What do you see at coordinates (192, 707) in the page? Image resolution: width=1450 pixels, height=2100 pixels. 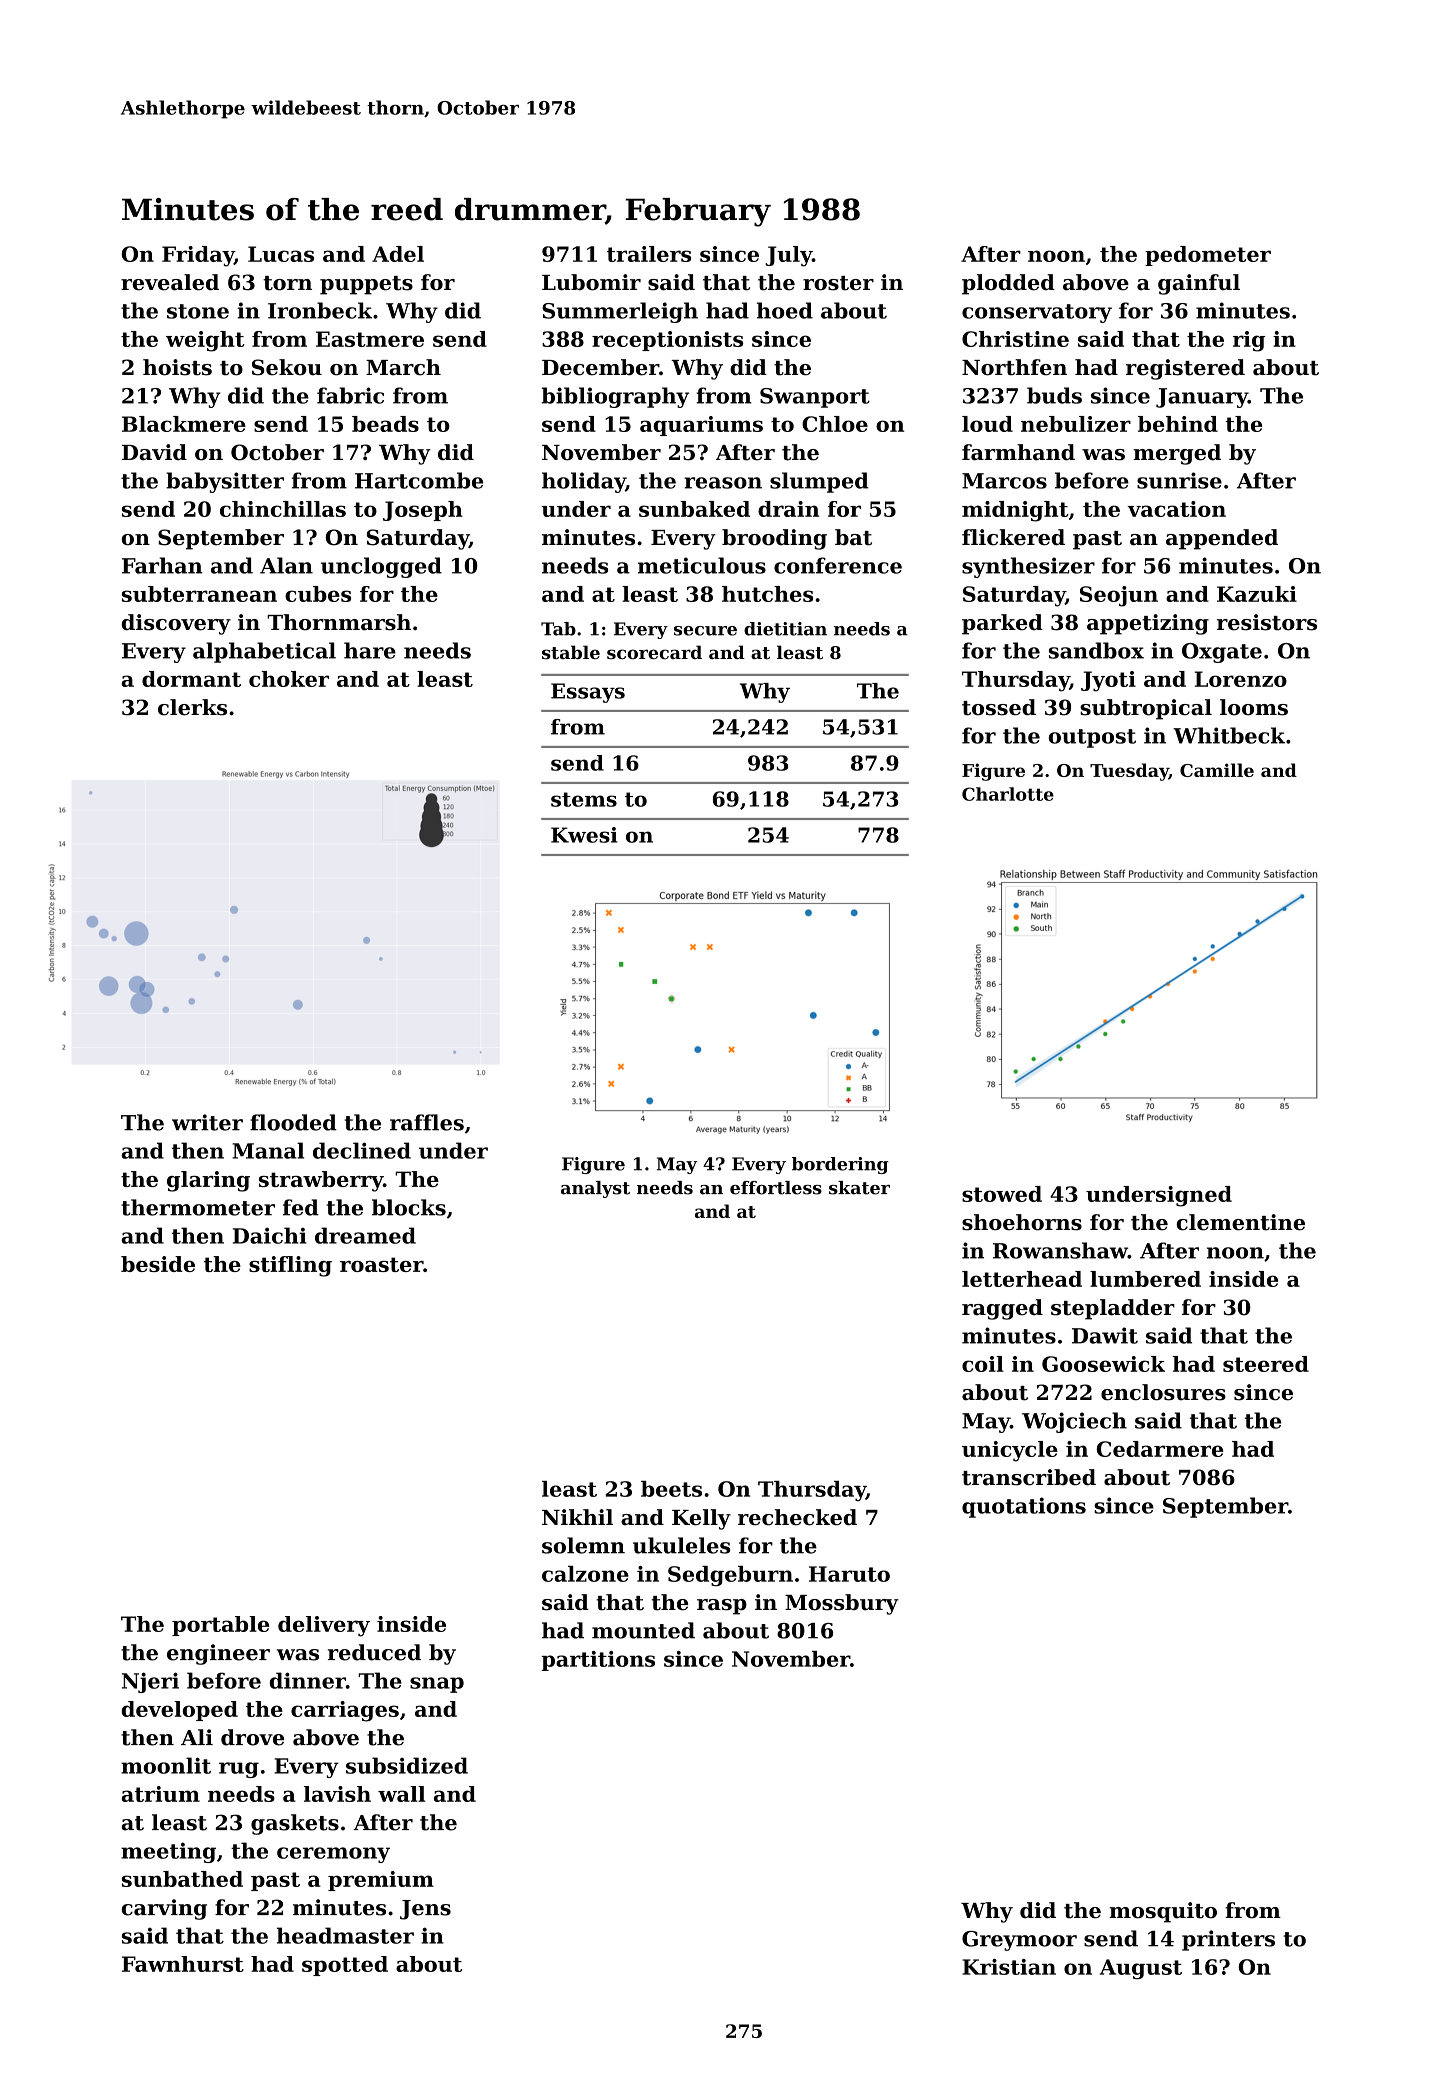 I see `clerks` at bounding box center [192, 707].
